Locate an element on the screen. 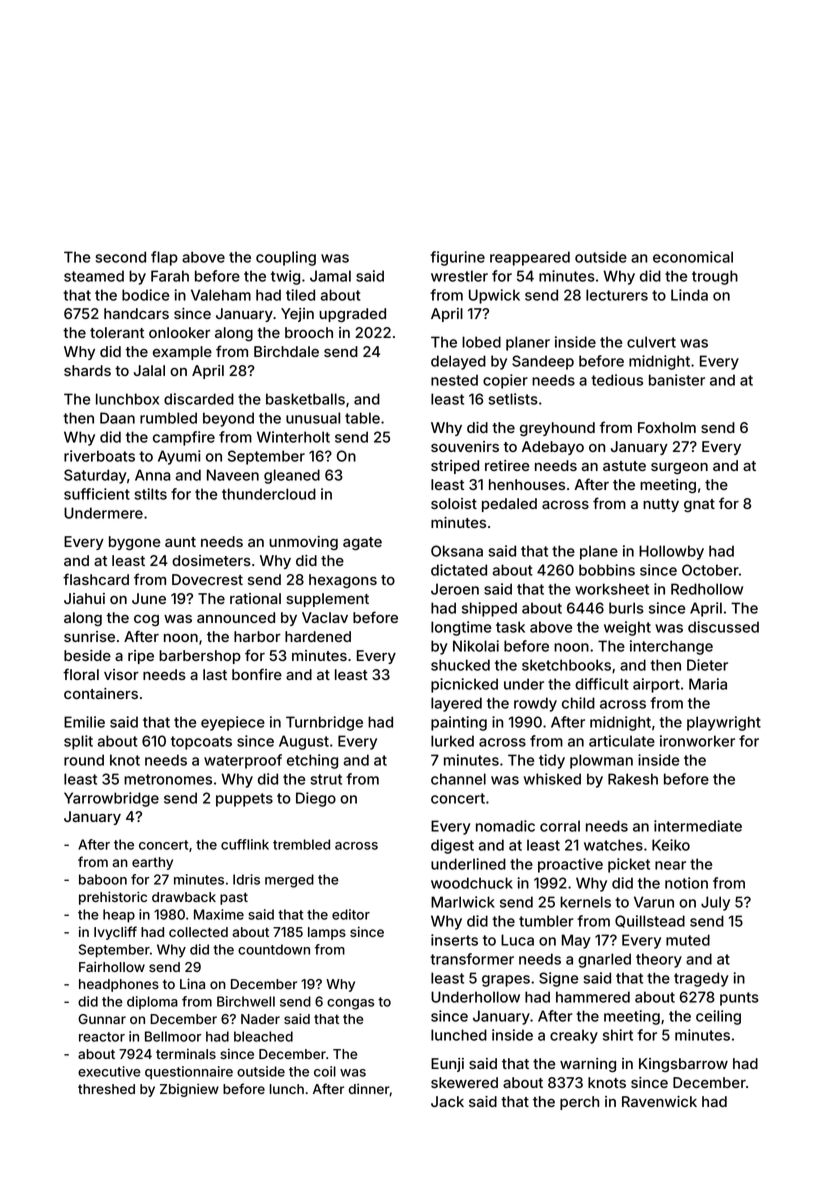 The width and height of the screenshot is (830, 1177). Marlwick is located at coordinates (463, 902).
